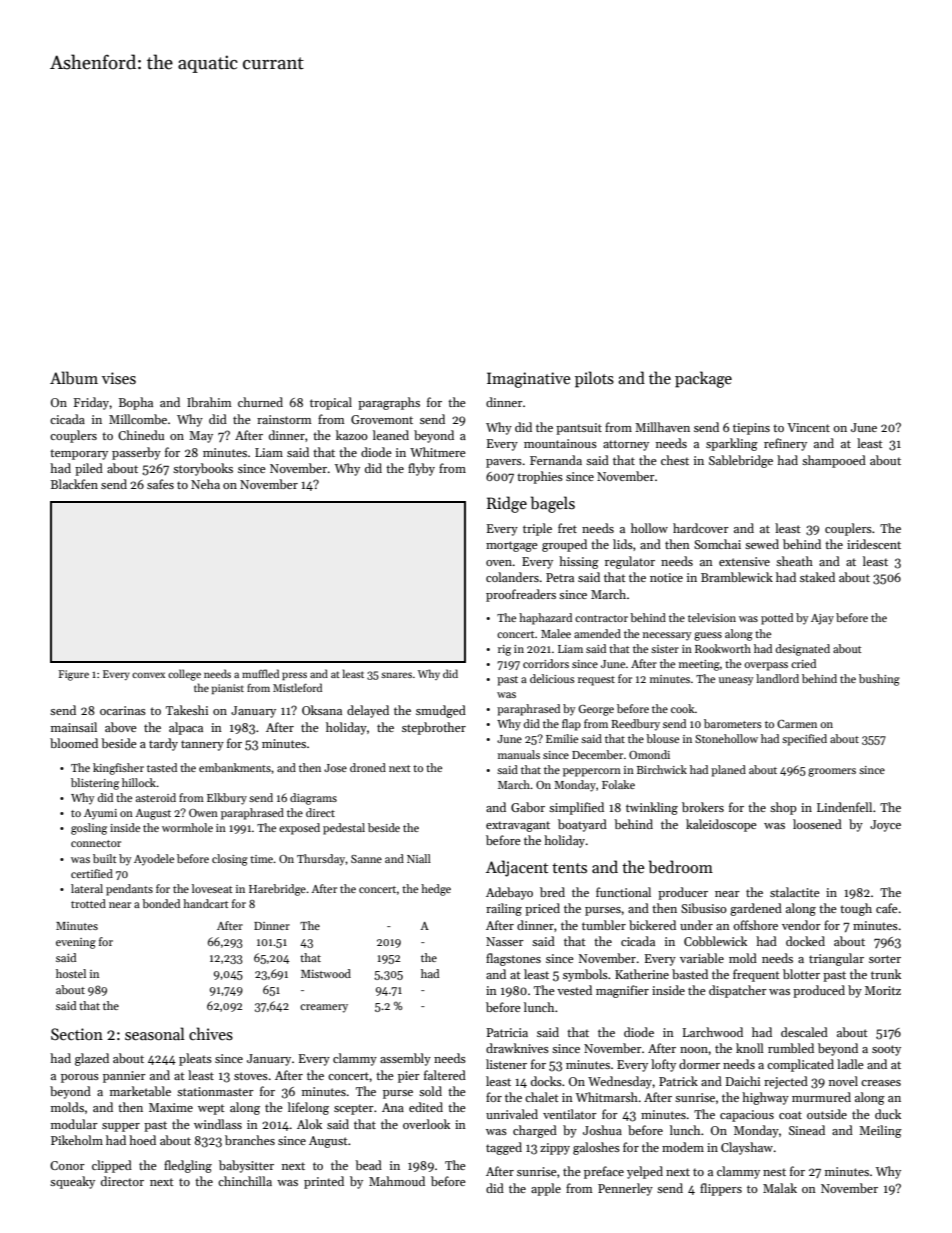 The height and width of the screenshot is (1233, 952). What do you see at coordinates (721, 1189) in the screenshot?
I see `flippers` at bounding box center [721, 1189].
